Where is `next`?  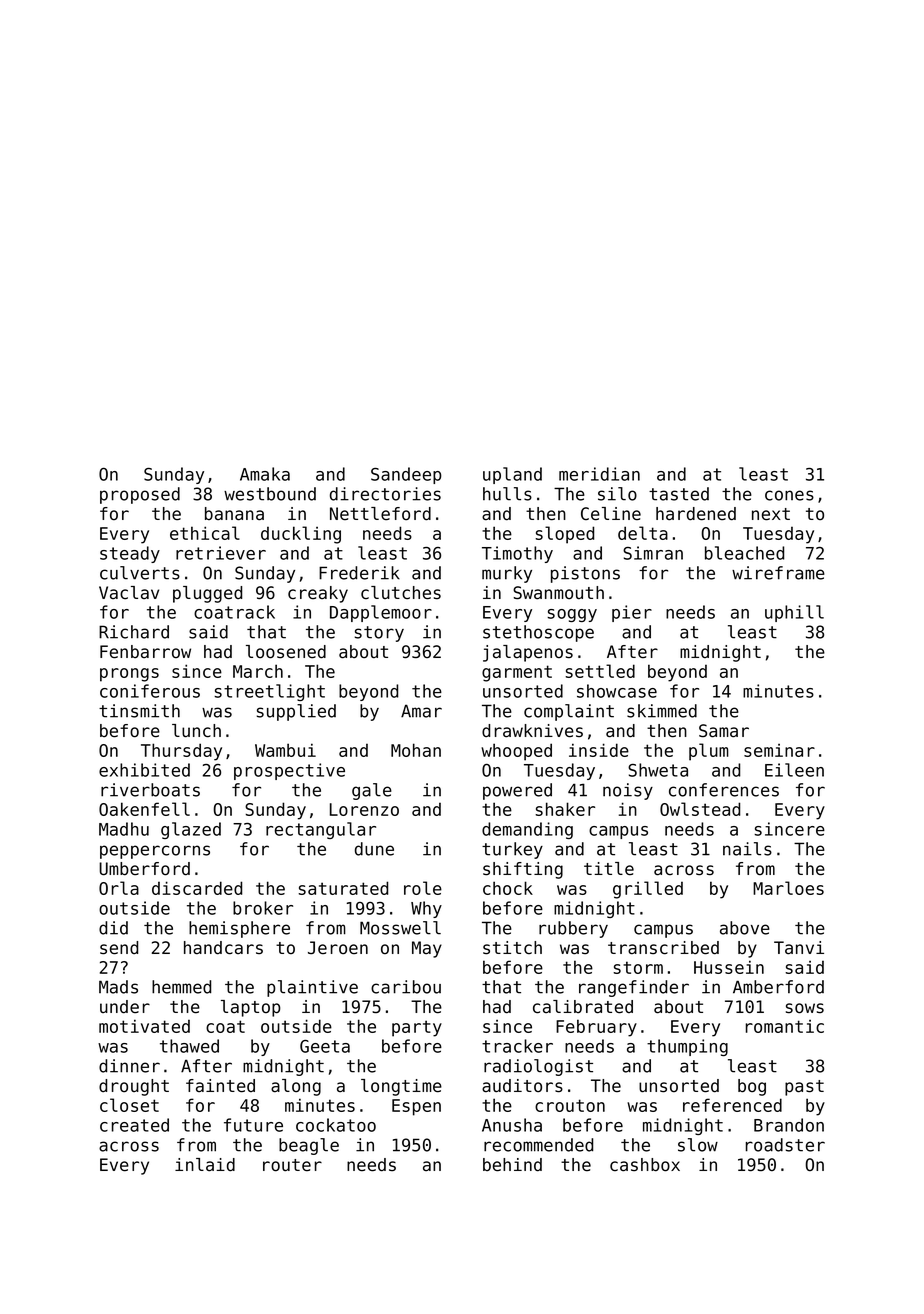 next is located at coordinates (771, 514).
